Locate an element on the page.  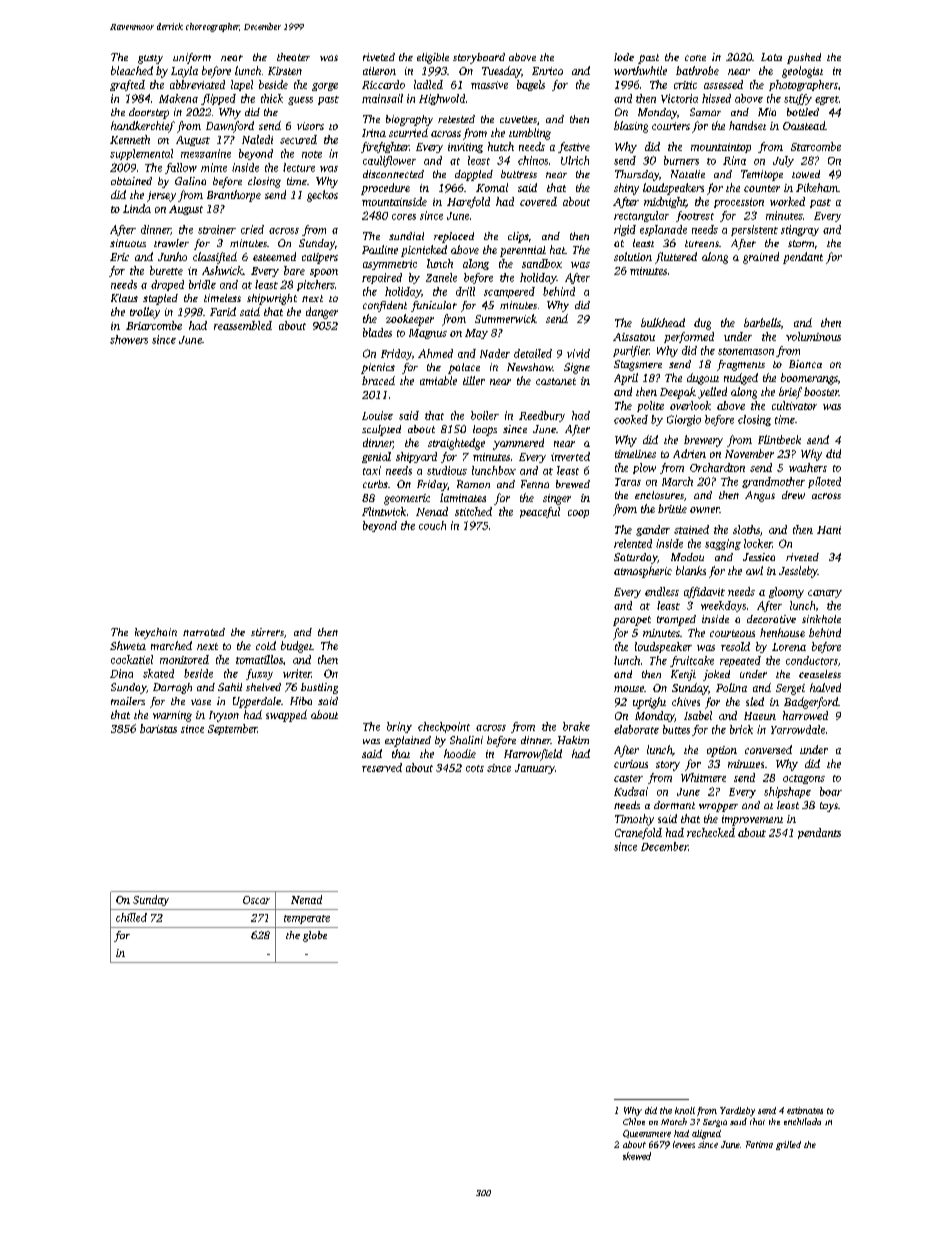
September is located at coordinates (232, 729).
